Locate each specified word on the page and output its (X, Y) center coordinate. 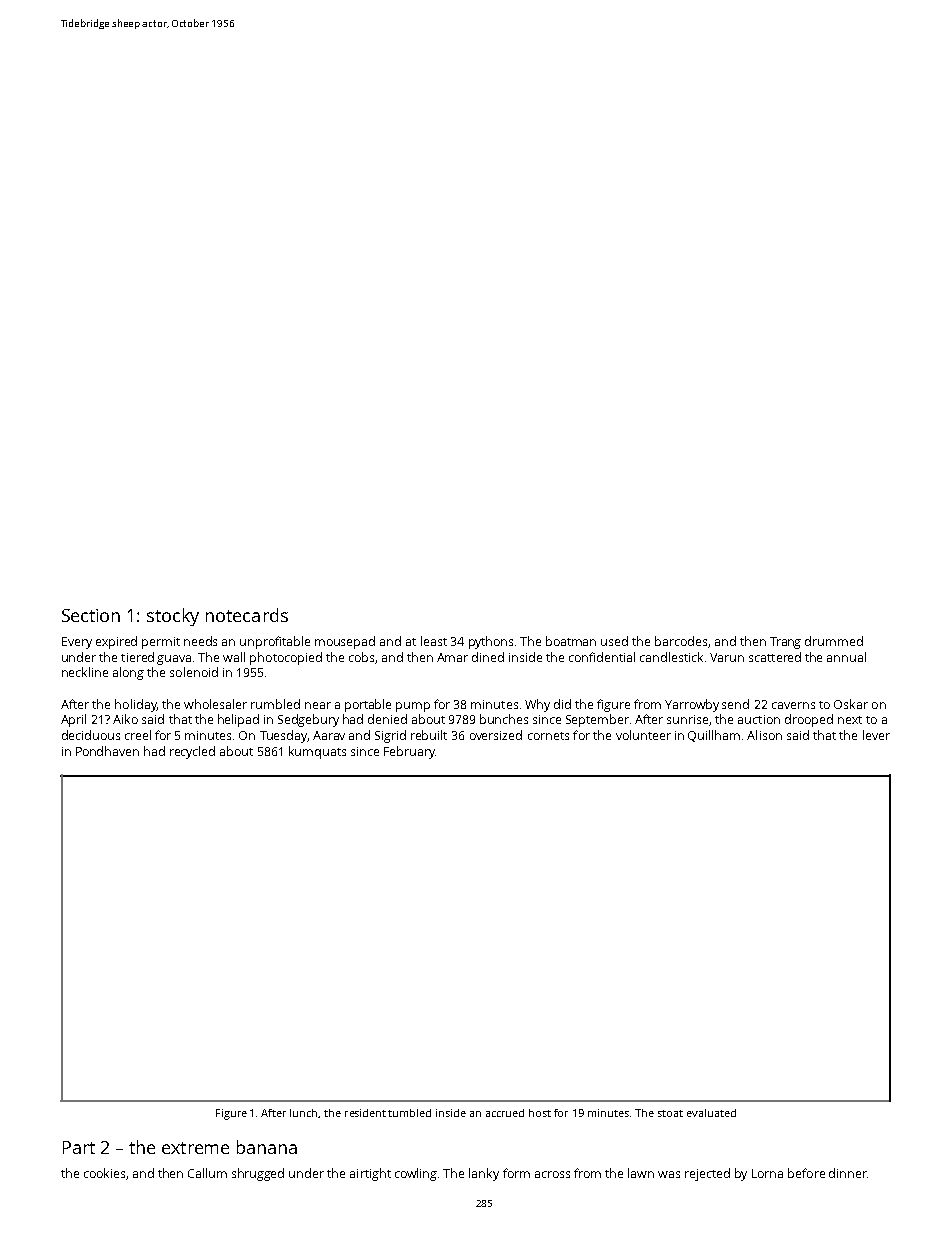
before (806, 1173)
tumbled (409, 1113)
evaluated (711, 1113)
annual (846, 657)
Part (79, 1147)
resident (365, 1113)
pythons (491, 642)
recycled (192, 752)
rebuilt (429, 735)
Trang (785, 643)
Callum (207, 1173)
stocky (173, 617)
